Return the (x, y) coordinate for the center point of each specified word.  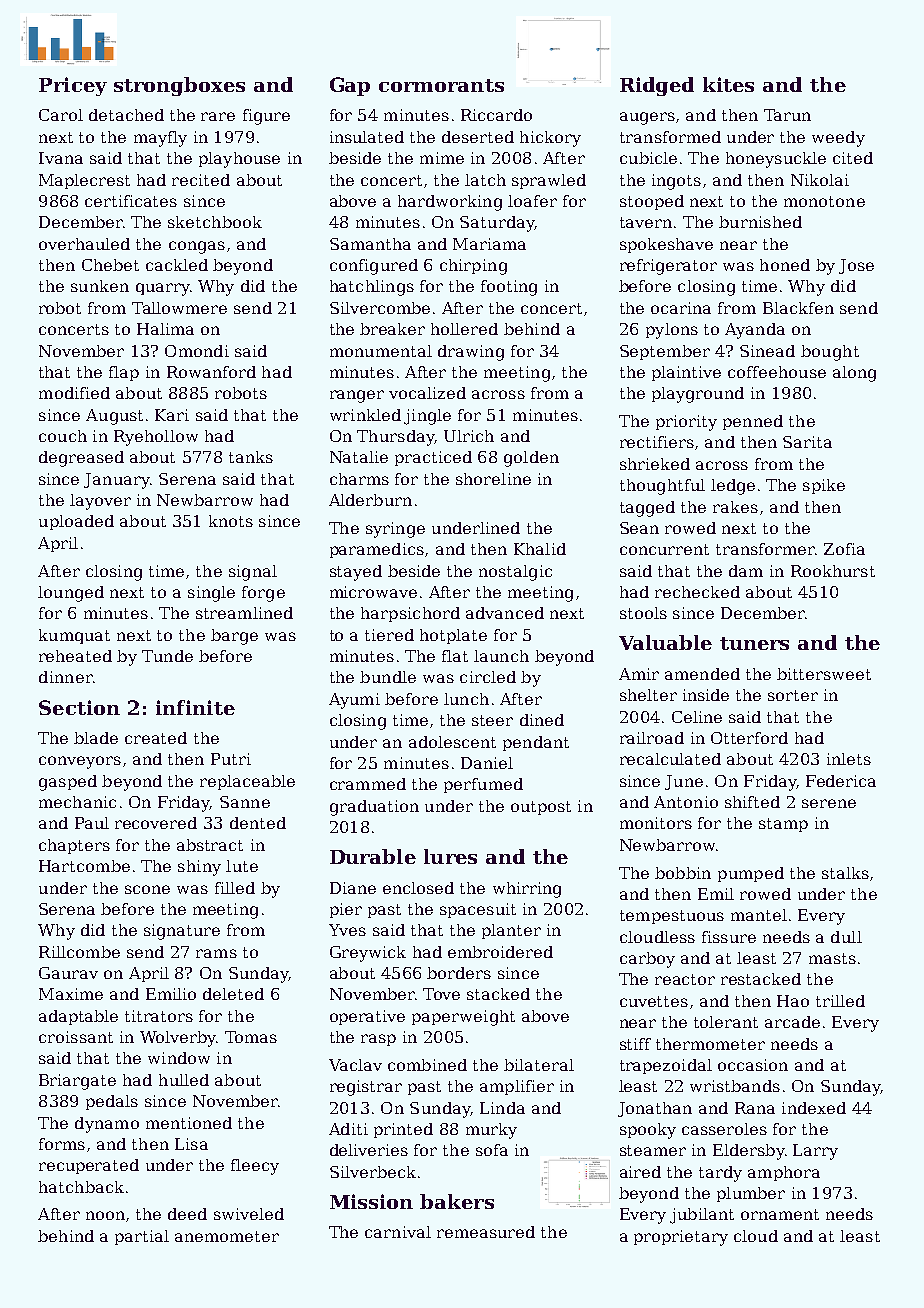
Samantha (370, 244)
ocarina (681, 308)
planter (511, 931)
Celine (697, 717)
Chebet (110, 265)
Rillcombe (79, 952)
